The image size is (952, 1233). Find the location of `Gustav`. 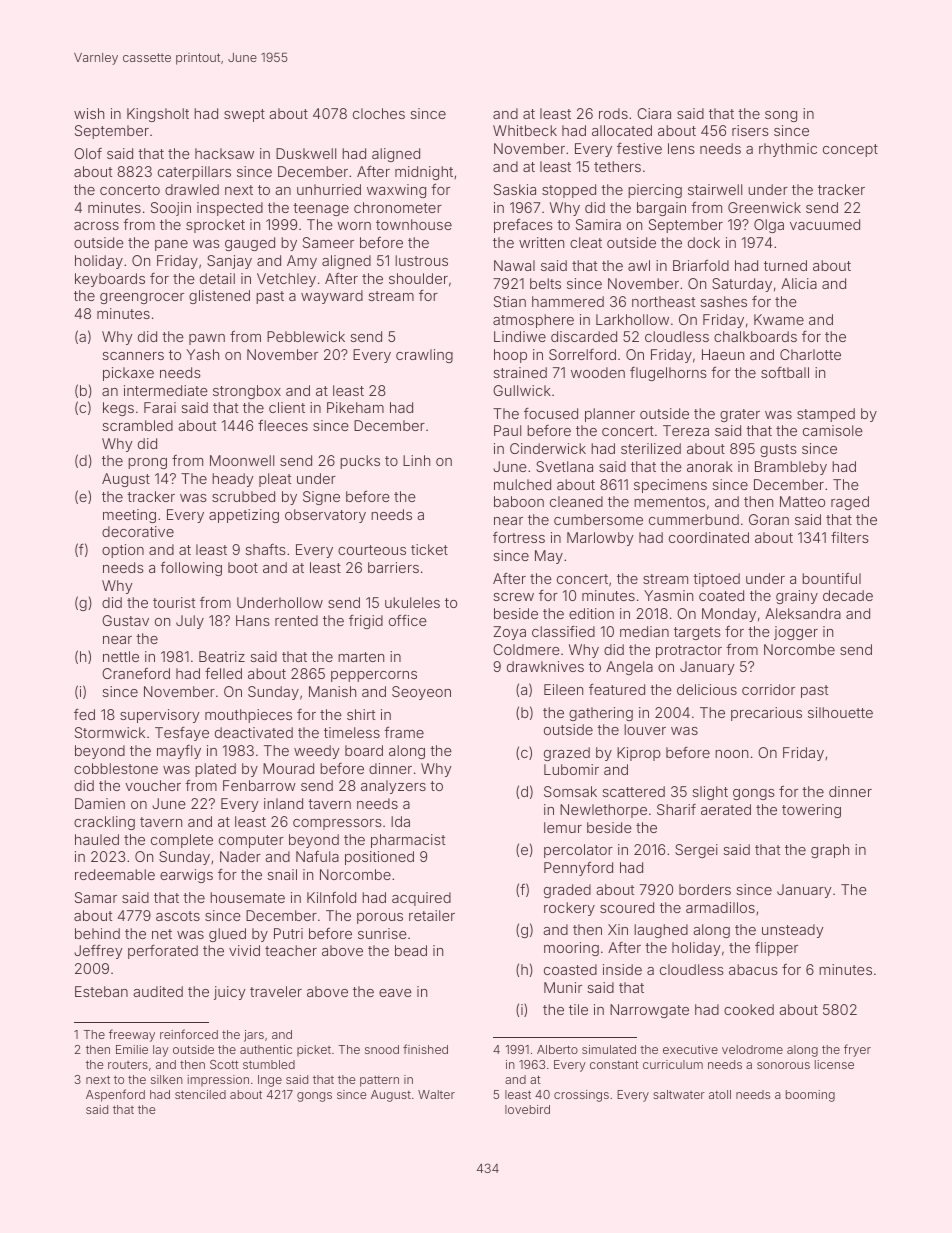

Gustav is located at coordinates (125, 620).
